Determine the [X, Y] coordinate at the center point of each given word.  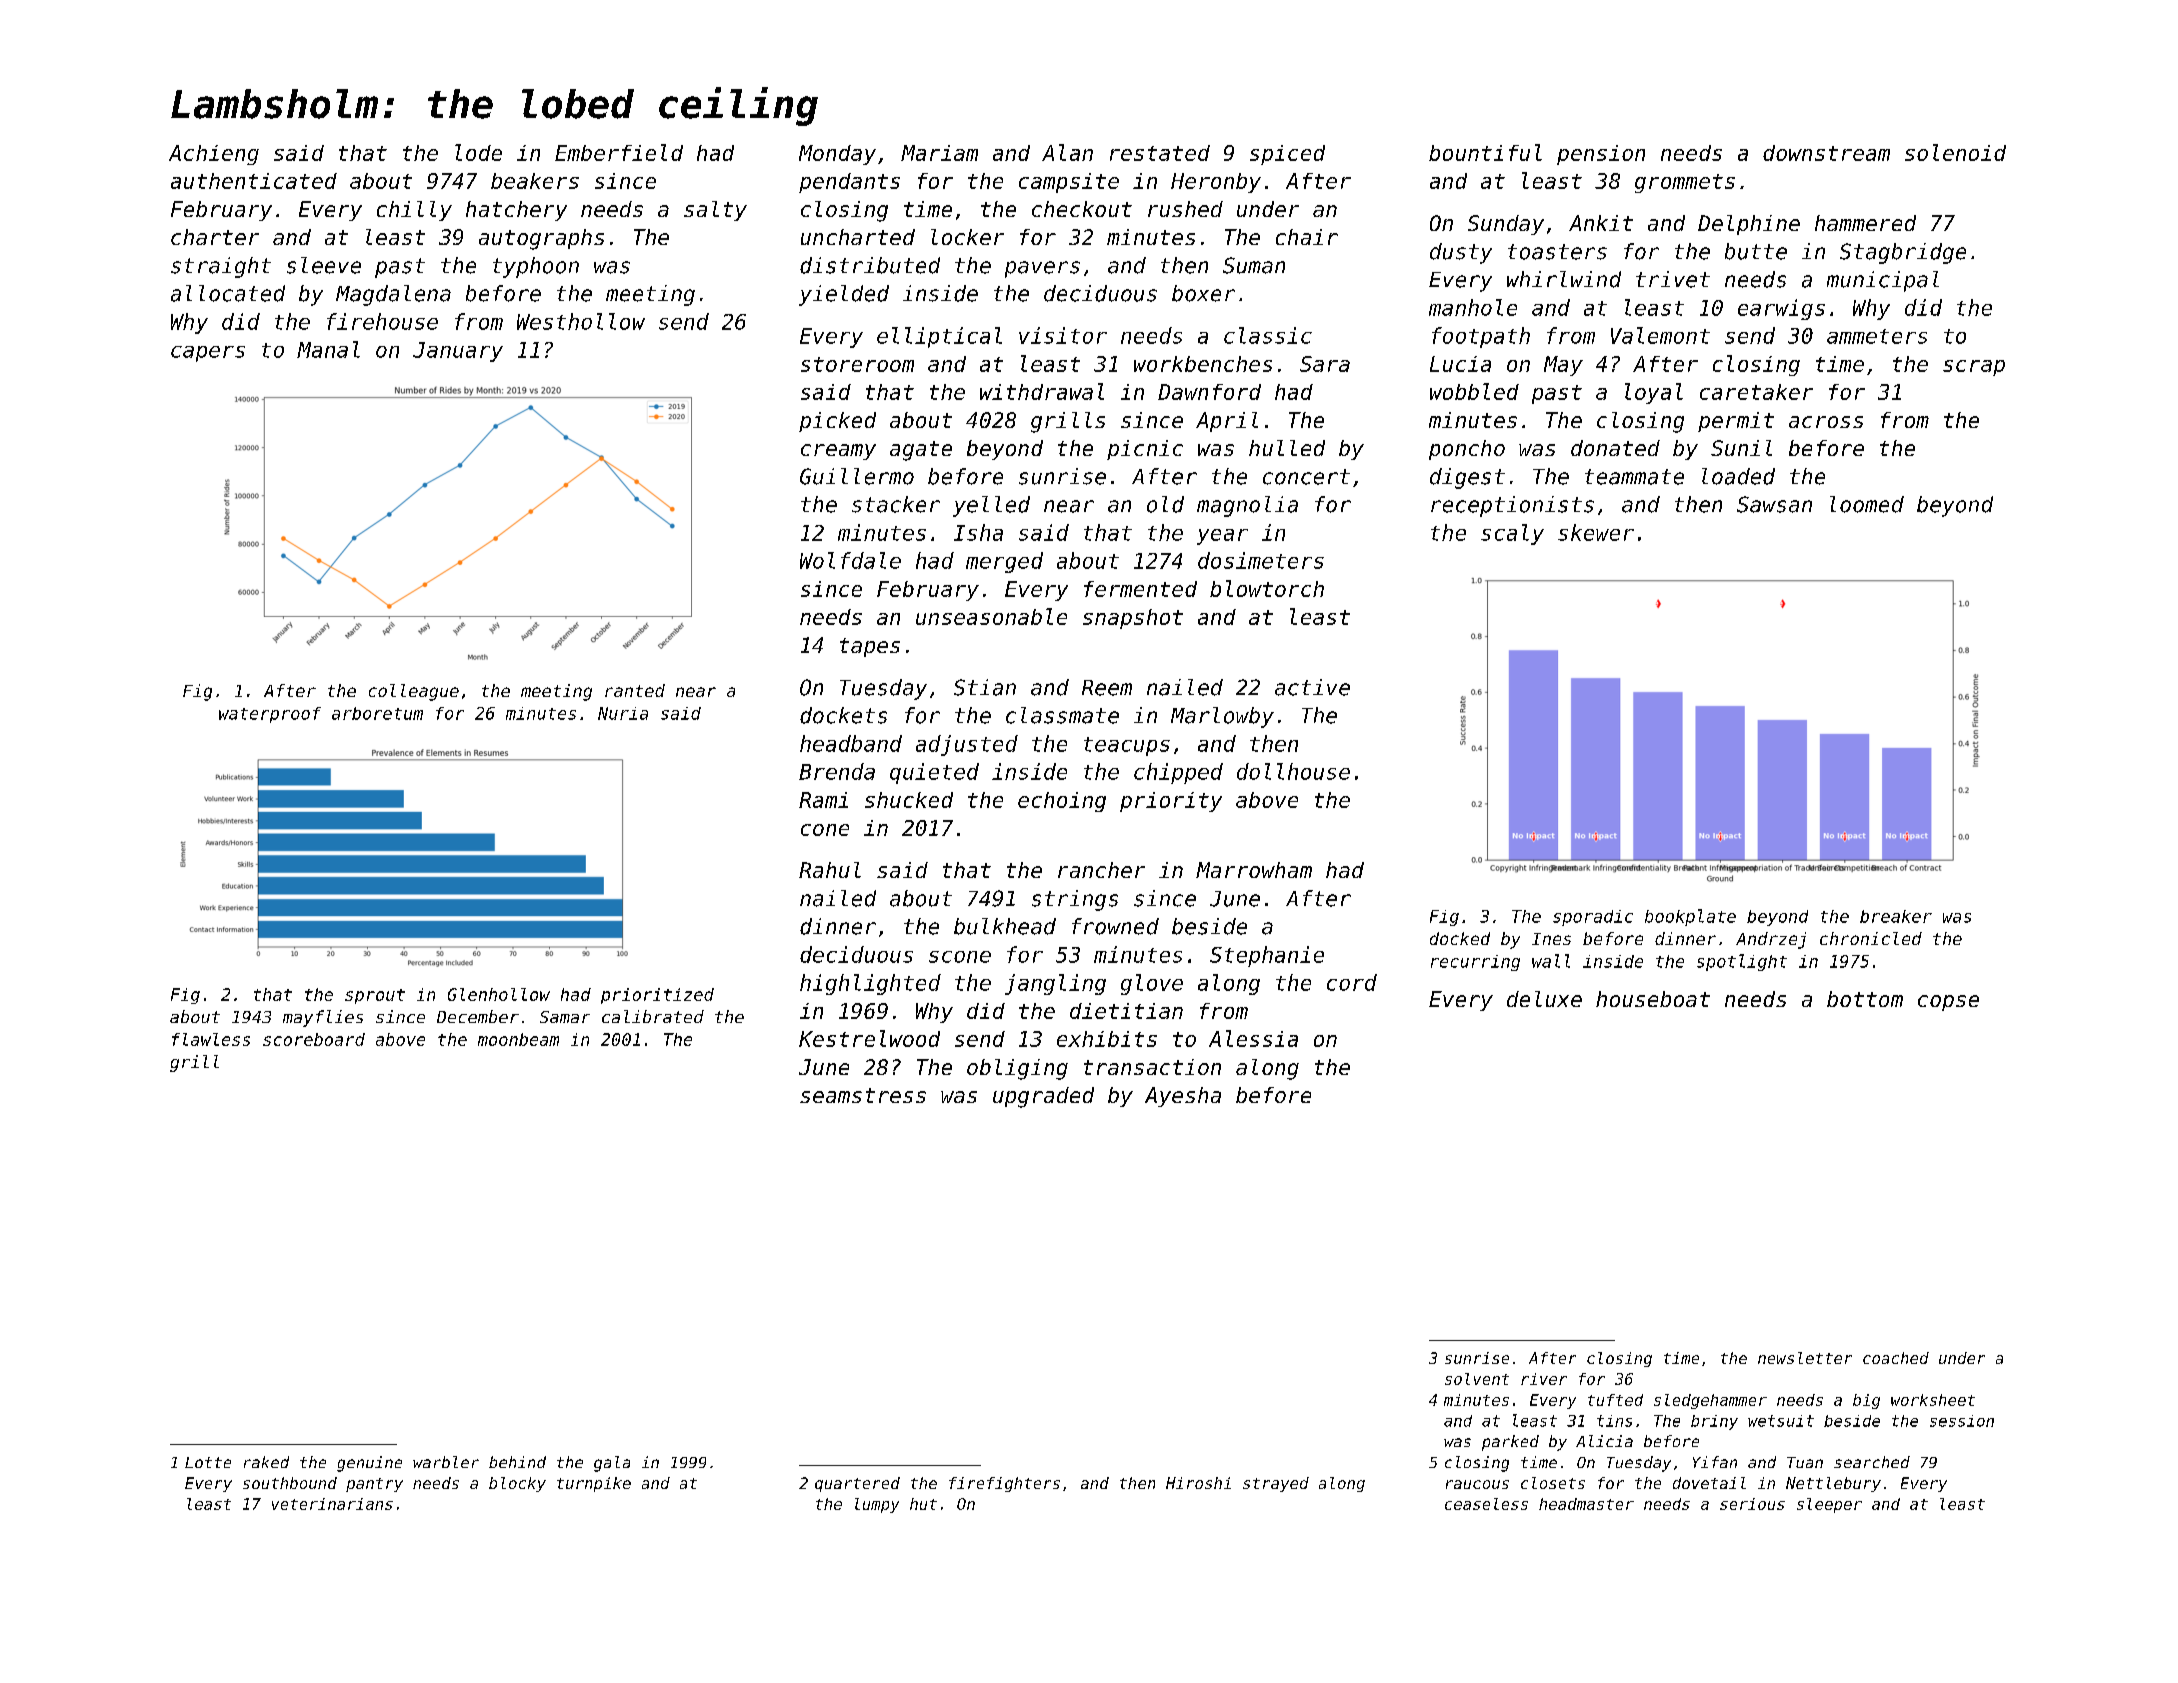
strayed [1276, 1484]
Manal [328, 349]
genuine [369, 1464]
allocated [228, 293]
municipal [1883, 281]
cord [1352, 982]
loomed [1867, 504]
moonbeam [518, 1039]
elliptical [939, 337]
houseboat [1653, 999]
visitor [1063, 335]
